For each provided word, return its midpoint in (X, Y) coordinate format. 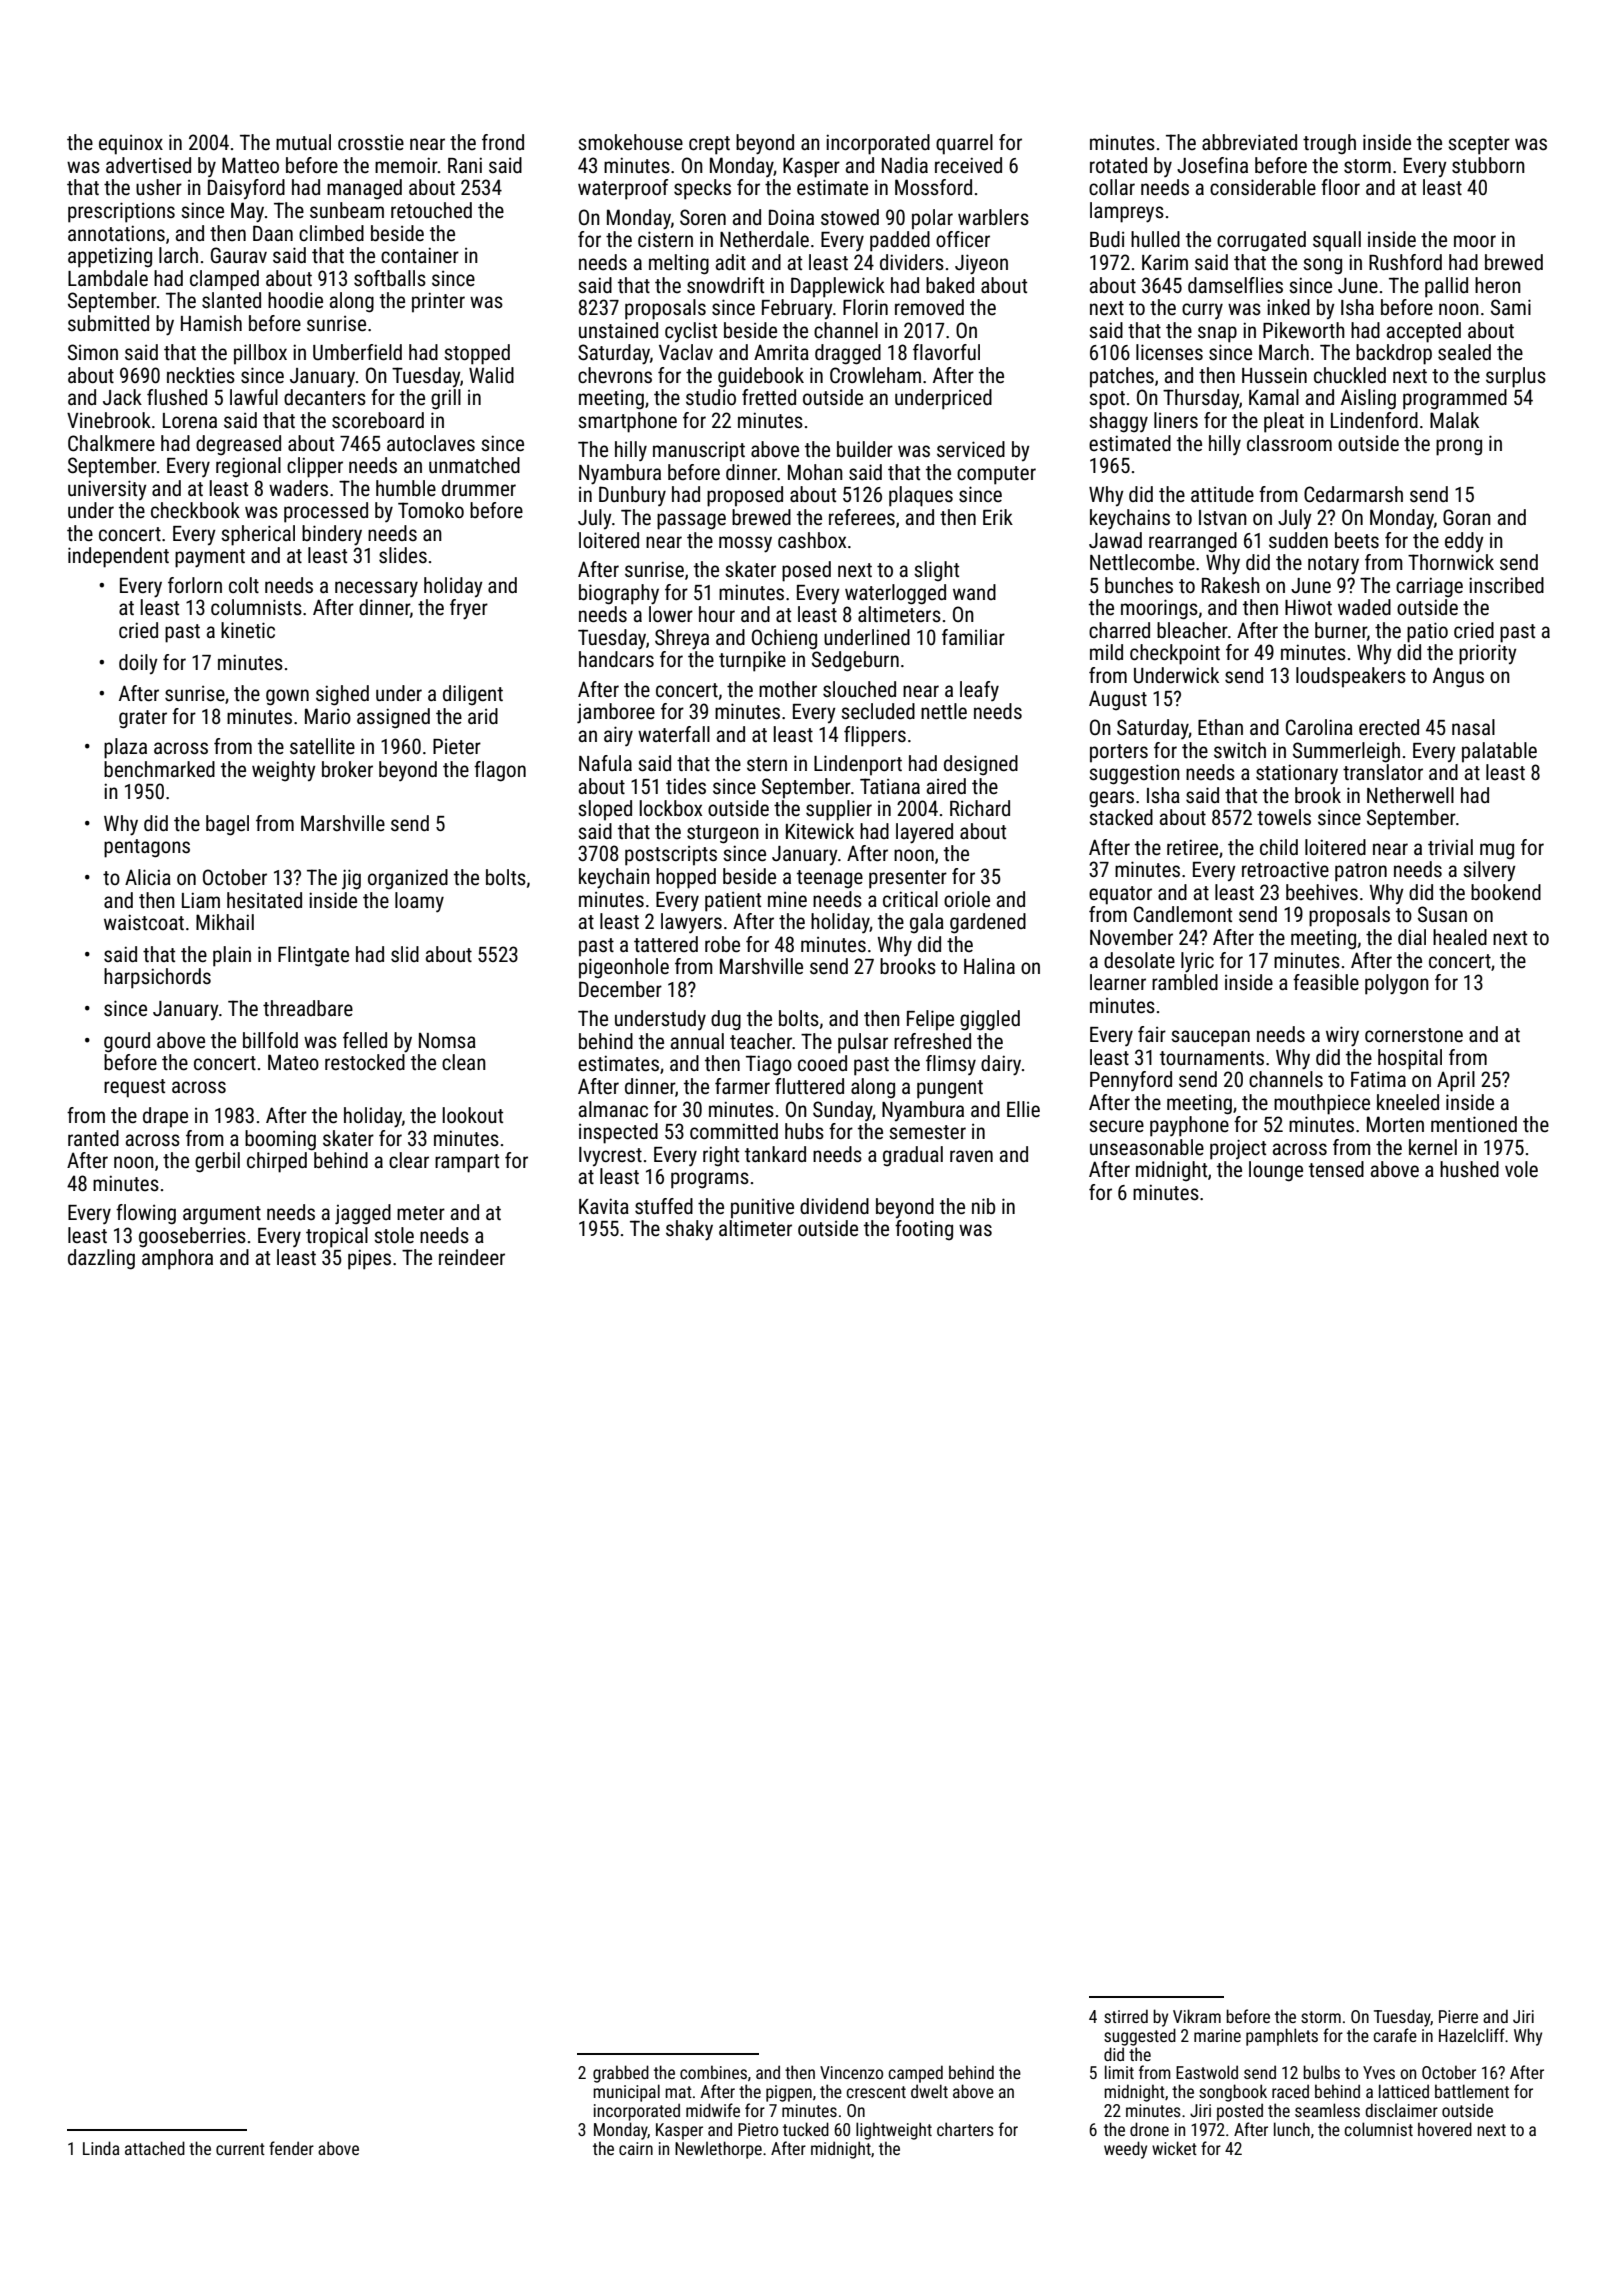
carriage (1429, 587)
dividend (834, 1206)
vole (1521, 1169)
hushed (1469, 1169)
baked (950, 285)
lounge (1276, 1171)
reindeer (472, 1257)
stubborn (1488, 165)
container (420, 255)
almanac (613, 1109)
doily (138, 664)
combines (713, 2072)
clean (464, 1062)
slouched (859, 689)
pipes (369, 1259)
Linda (101, 2148)
